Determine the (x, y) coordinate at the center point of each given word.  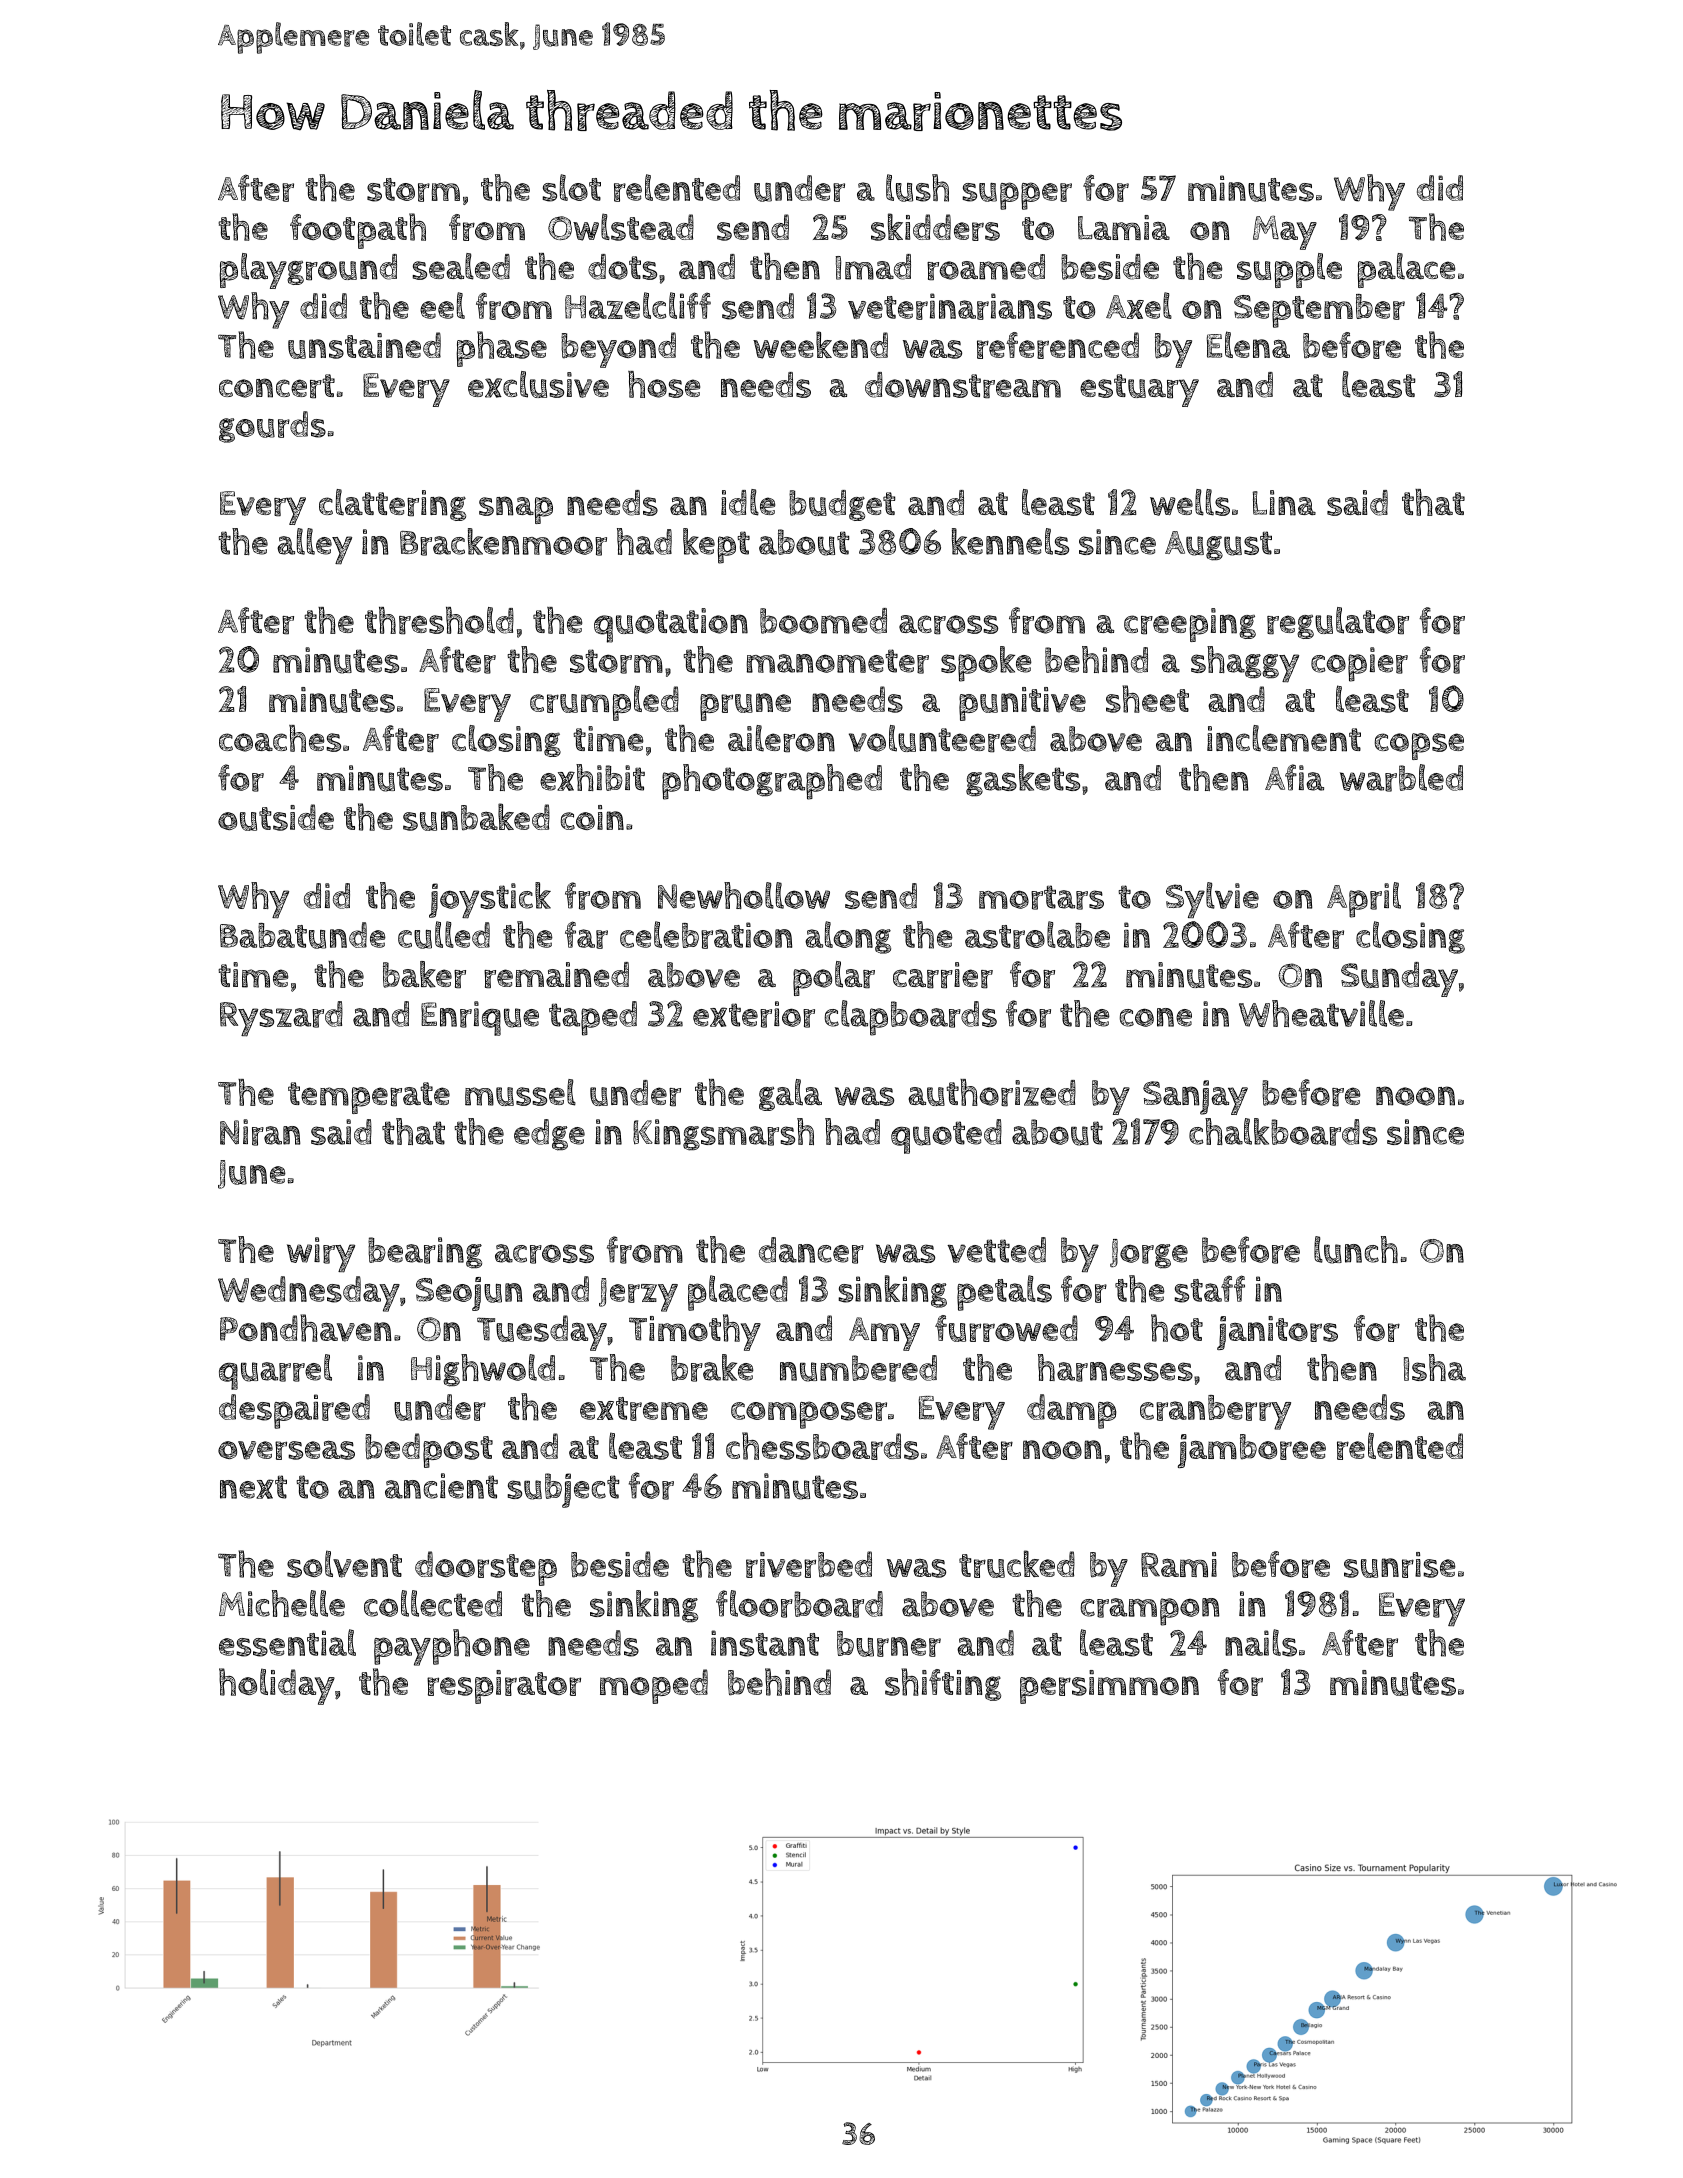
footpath (358, 231)
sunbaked (476, 817)
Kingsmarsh (723, 1134)
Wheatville (1321, 1013)
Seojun (469, 1294)
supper (1017, 196)
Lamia (1124, 227)
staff (1209, 1289)
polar (834, 978)
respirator (504, 1687)
